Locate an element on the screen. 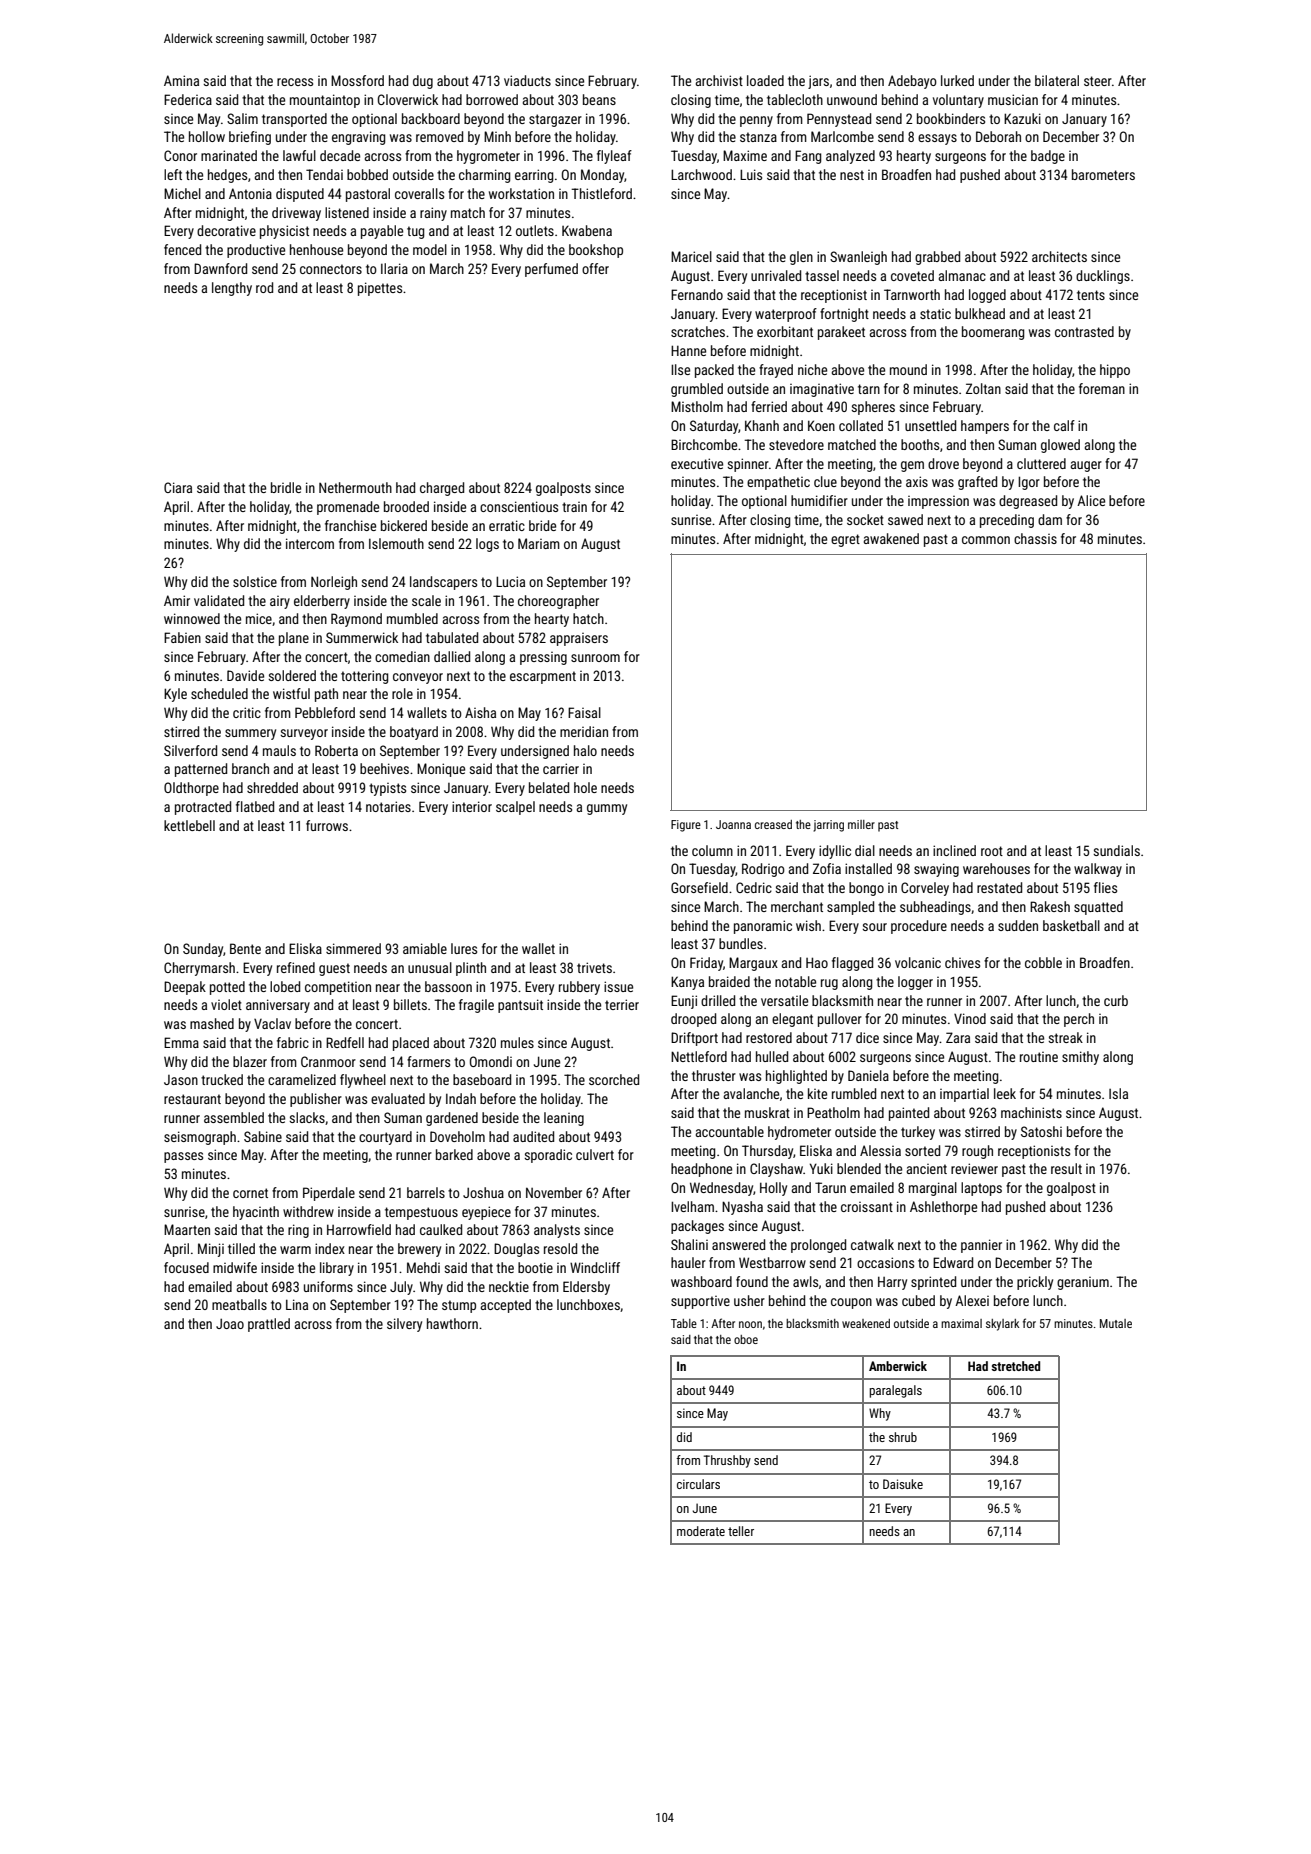  viaducts is located at coordinates (527, 80).
